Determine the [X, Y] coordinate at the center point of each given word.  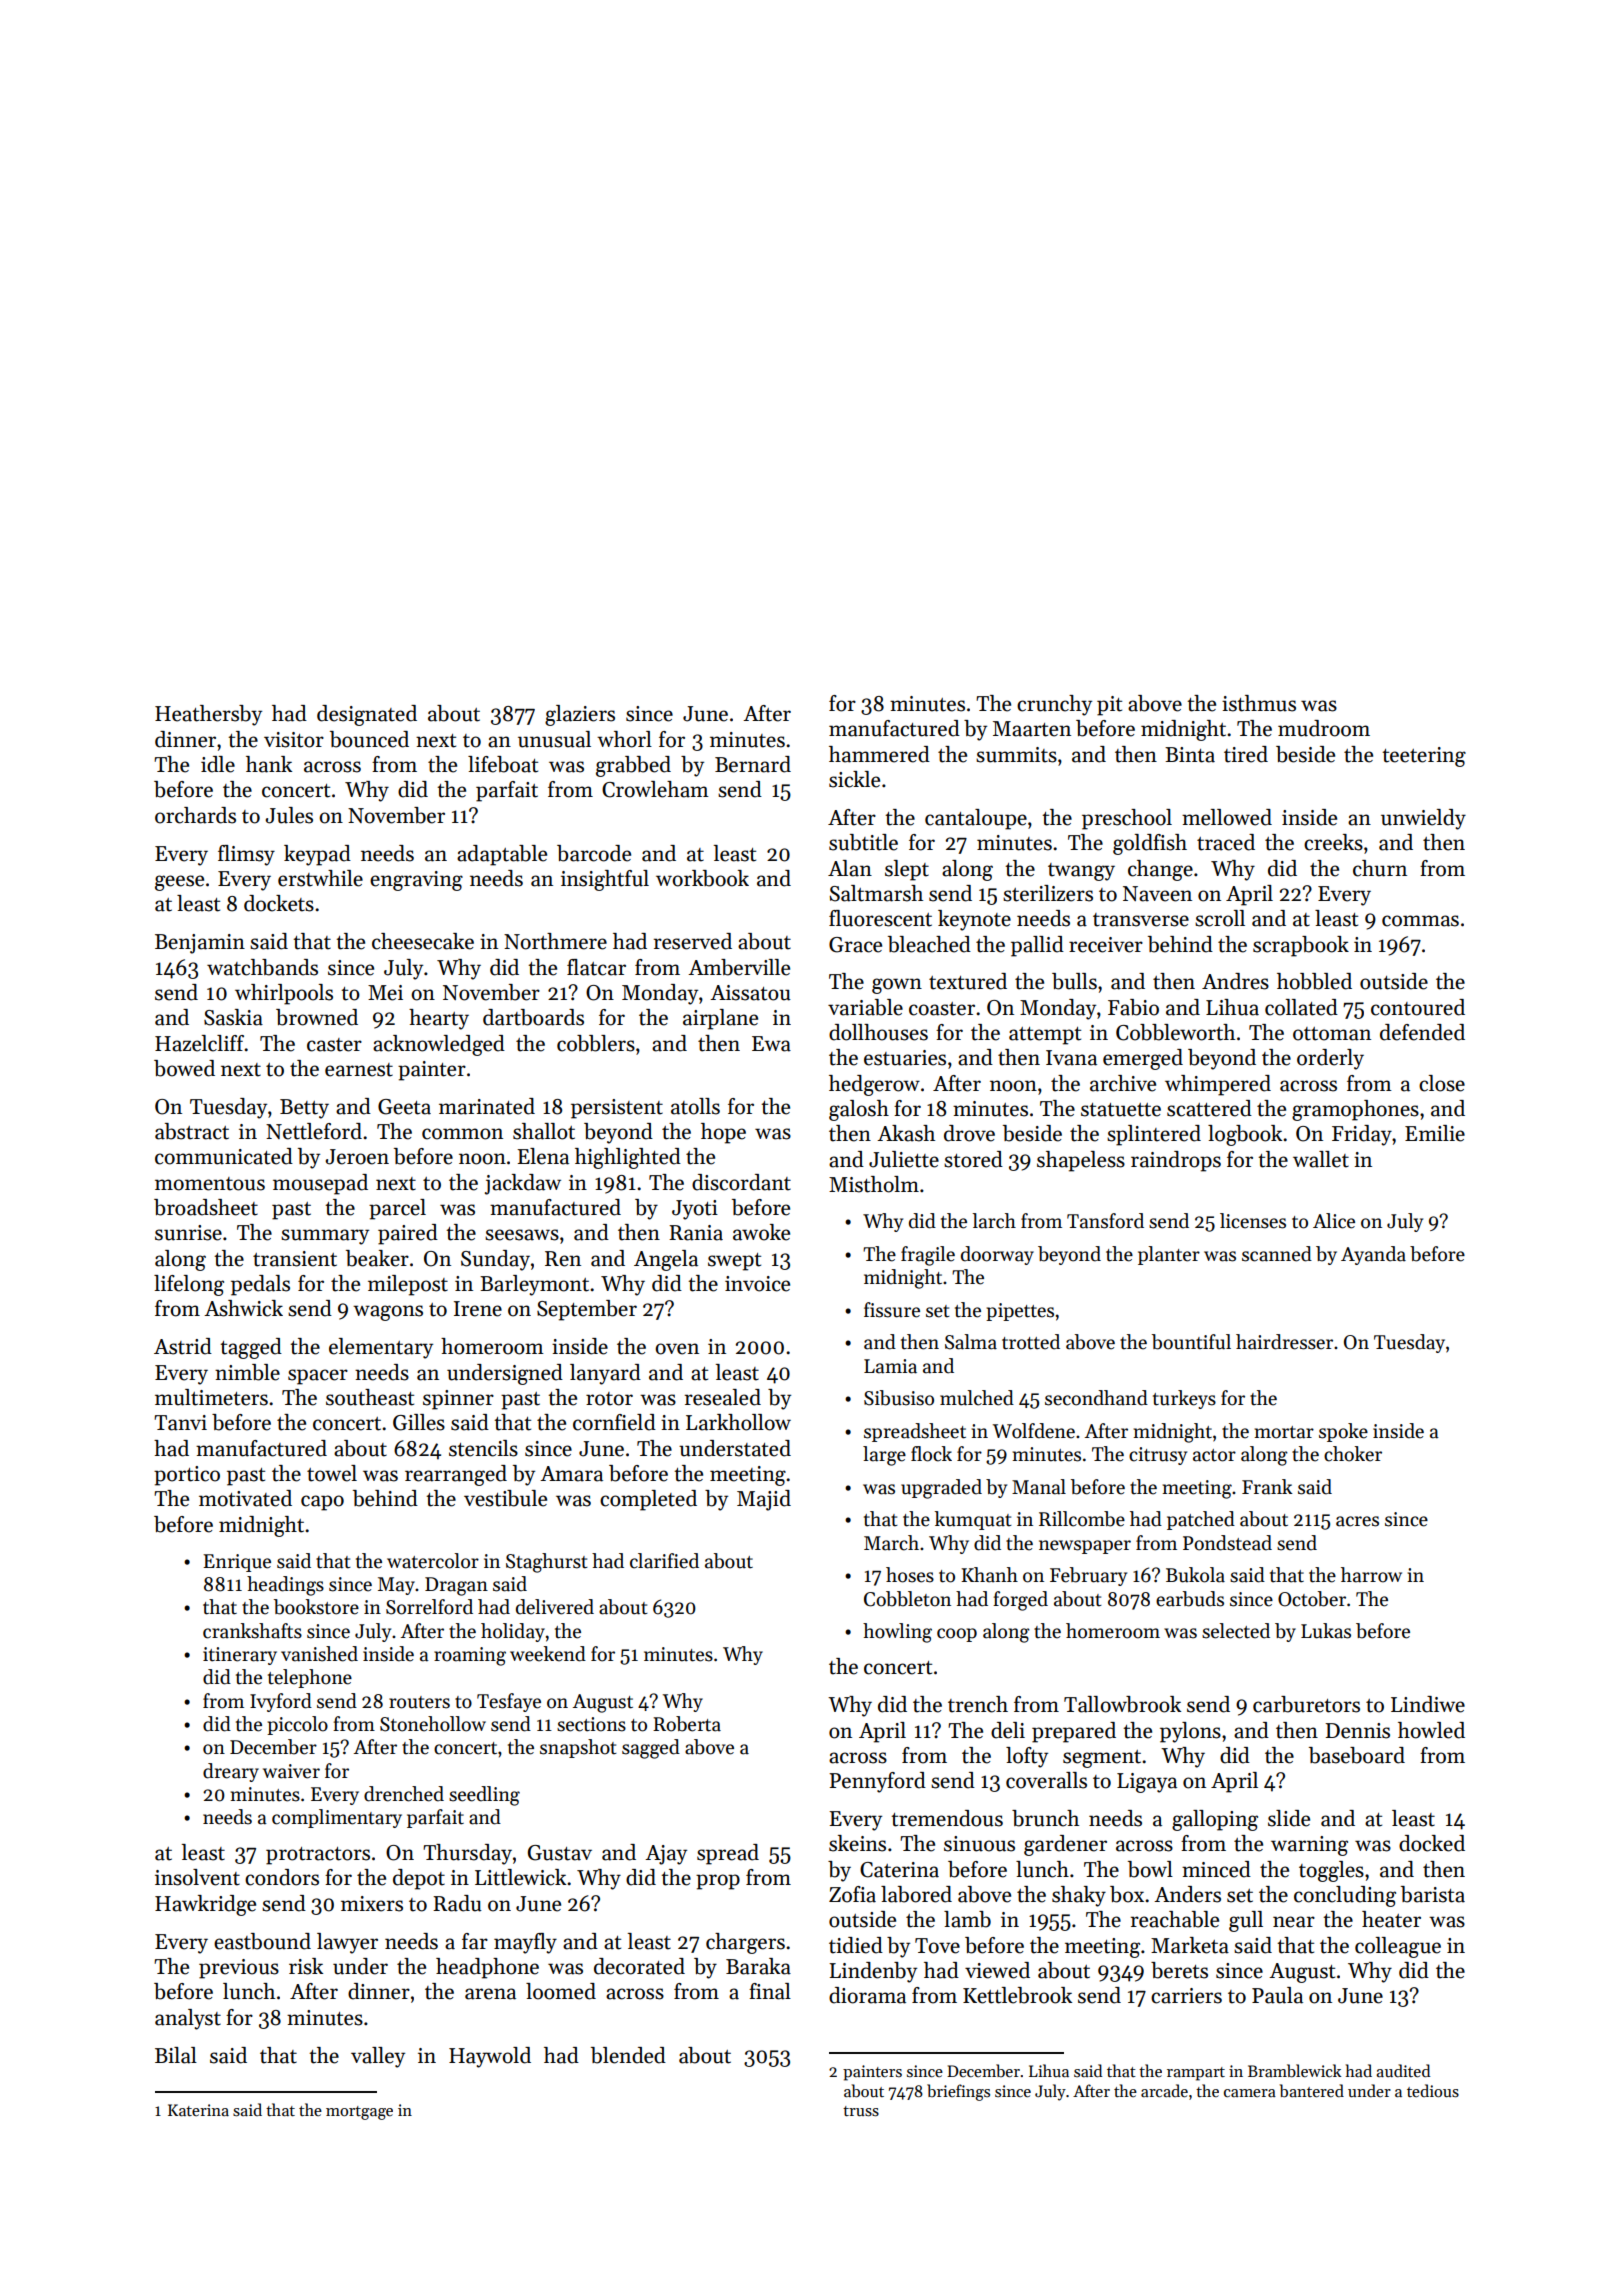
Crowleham [655, 789]
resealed [723, 1397]
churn [1380, 868]
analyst [188, 2019]
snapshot [578, 1748]
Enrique [237, 1563]
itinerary [240, 1656]
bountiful [1191, 1342]
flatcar [596, 967]
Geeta [404, 1107]
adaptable [502, 855]
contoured [1418, 1007]
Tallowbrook [1122, 1704]
